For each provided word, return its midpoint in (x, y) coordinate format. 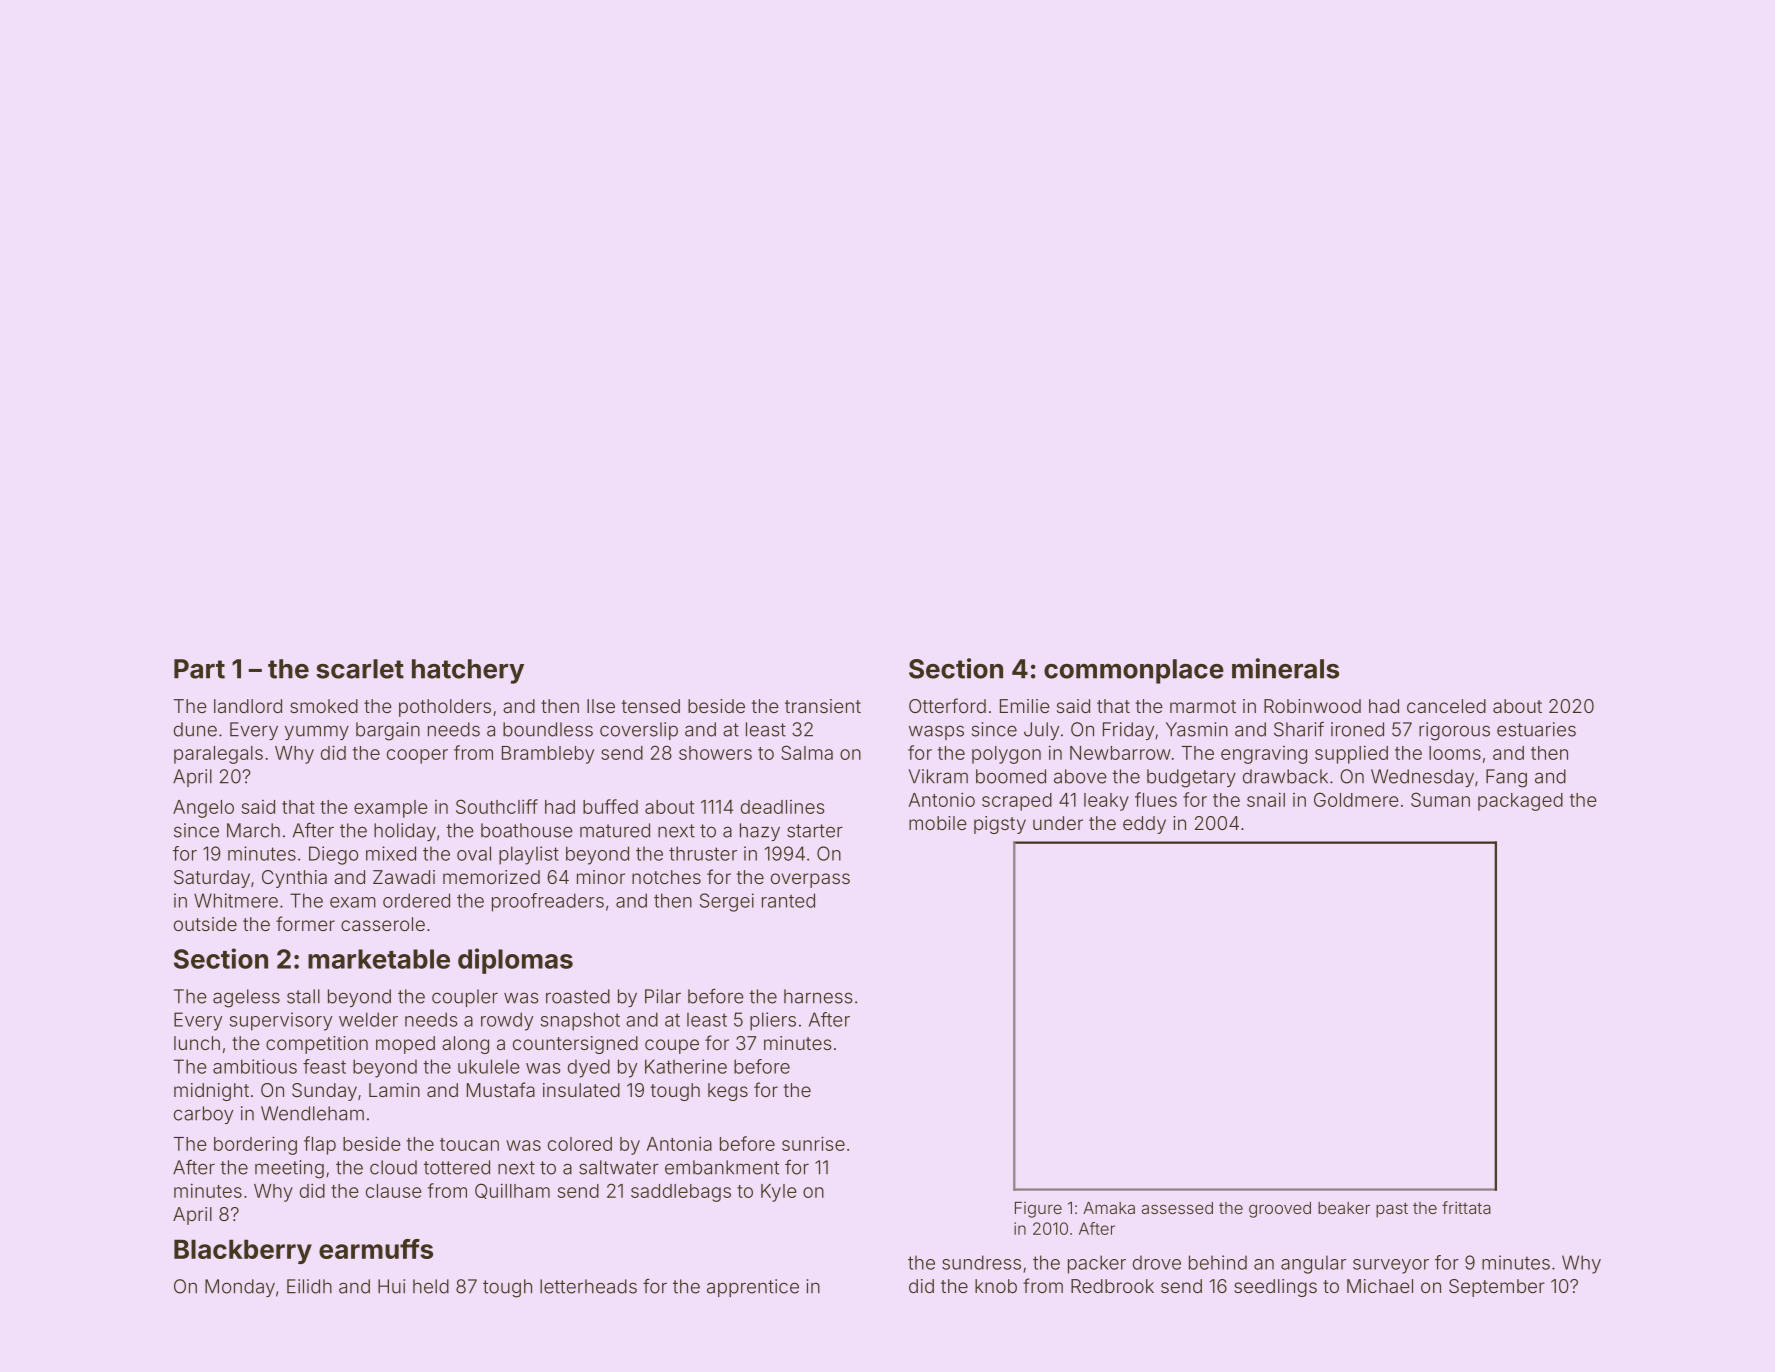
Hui (391, 1286)
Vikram (938, 776)
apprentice (753, 1288)
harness (818, 996)
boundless (548, 729)
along (465, 1045)
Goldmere (1356, 799)
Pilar (663, 996)
